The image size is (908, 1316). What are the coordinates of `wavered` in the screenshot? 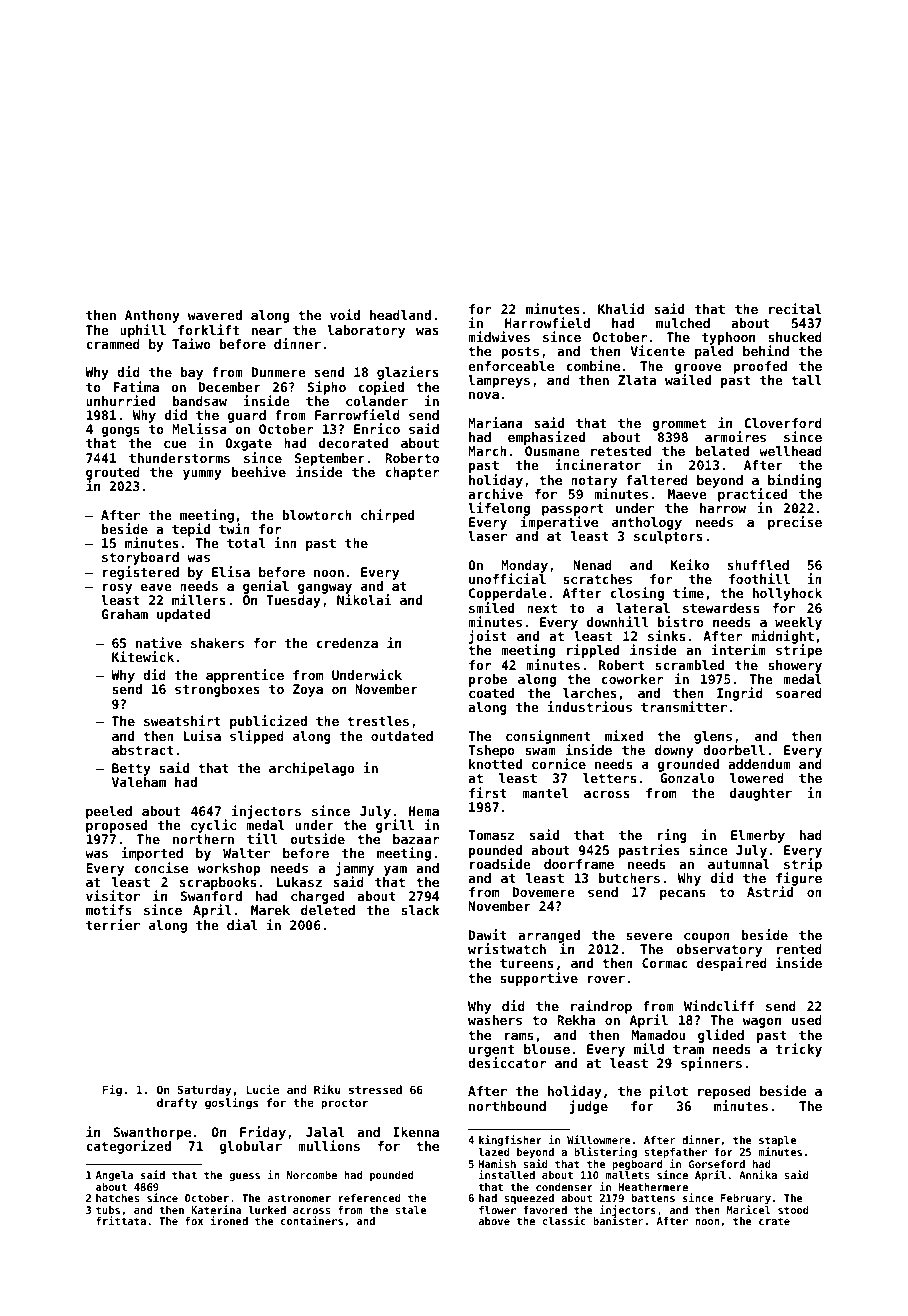 It's located at (215, 315).
